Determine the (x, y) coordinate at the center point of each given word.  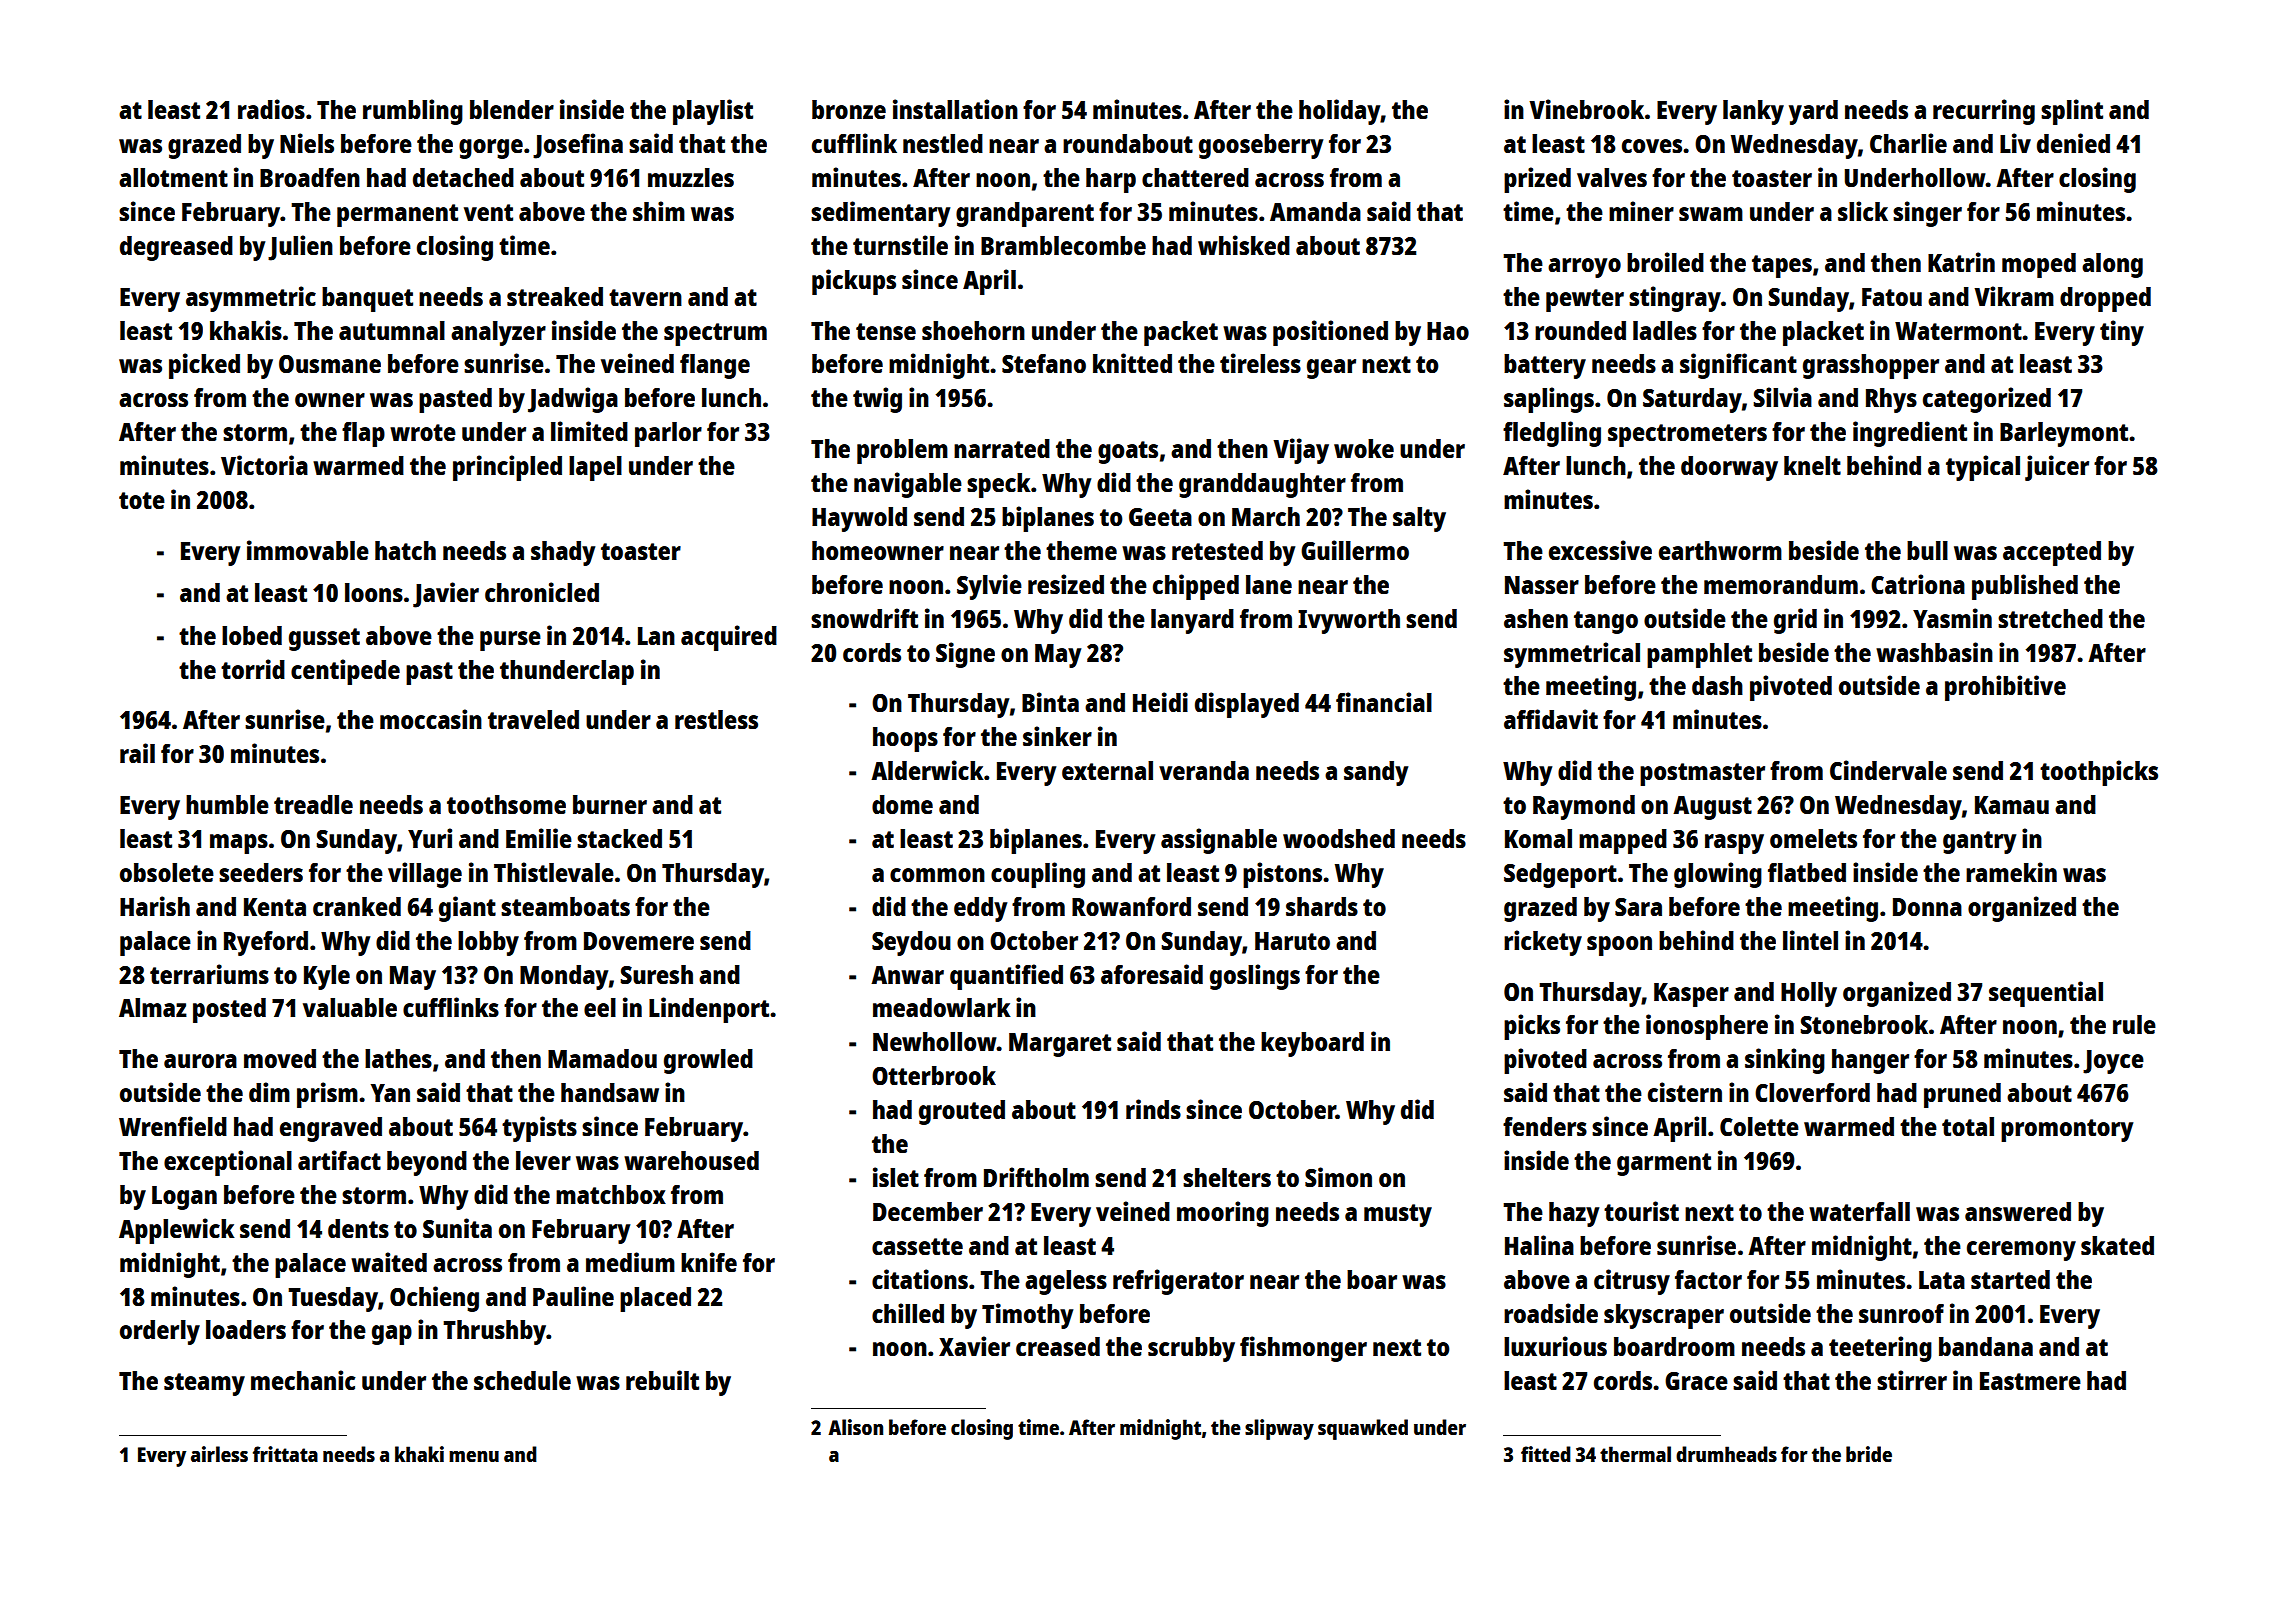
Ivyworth (1349, 621)
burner (610, 804)
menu (474, 1456)
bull (1927, 550)
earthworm (1720, 550)
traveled (533, 719)
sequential (2046, 994)
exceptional (228, 1163)
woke (1364, 448)
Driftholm (1036, 1177)
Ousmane (330, 364)
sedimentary (880, 214)
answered (2018, 1211)
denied (2073, 143)
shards (1322, 906)
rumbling (413, 112)
